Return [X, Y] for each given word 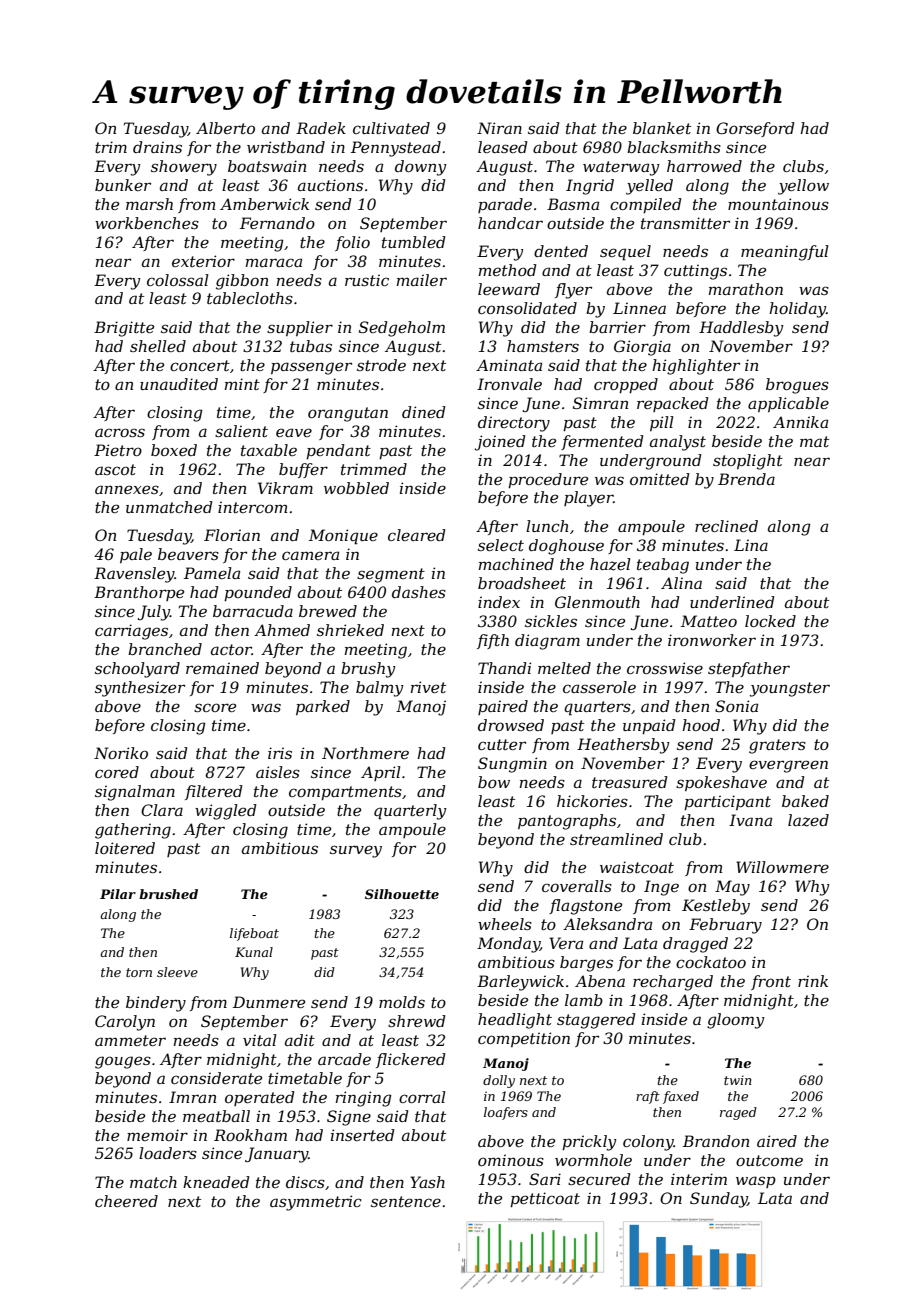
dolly [499, 1081]
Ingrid [590, 187]
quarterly [410, 812]
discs [305, 1182]
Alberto [225, 128]
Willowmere [782, 867]
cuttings [695, 272]
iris [280, 753]
